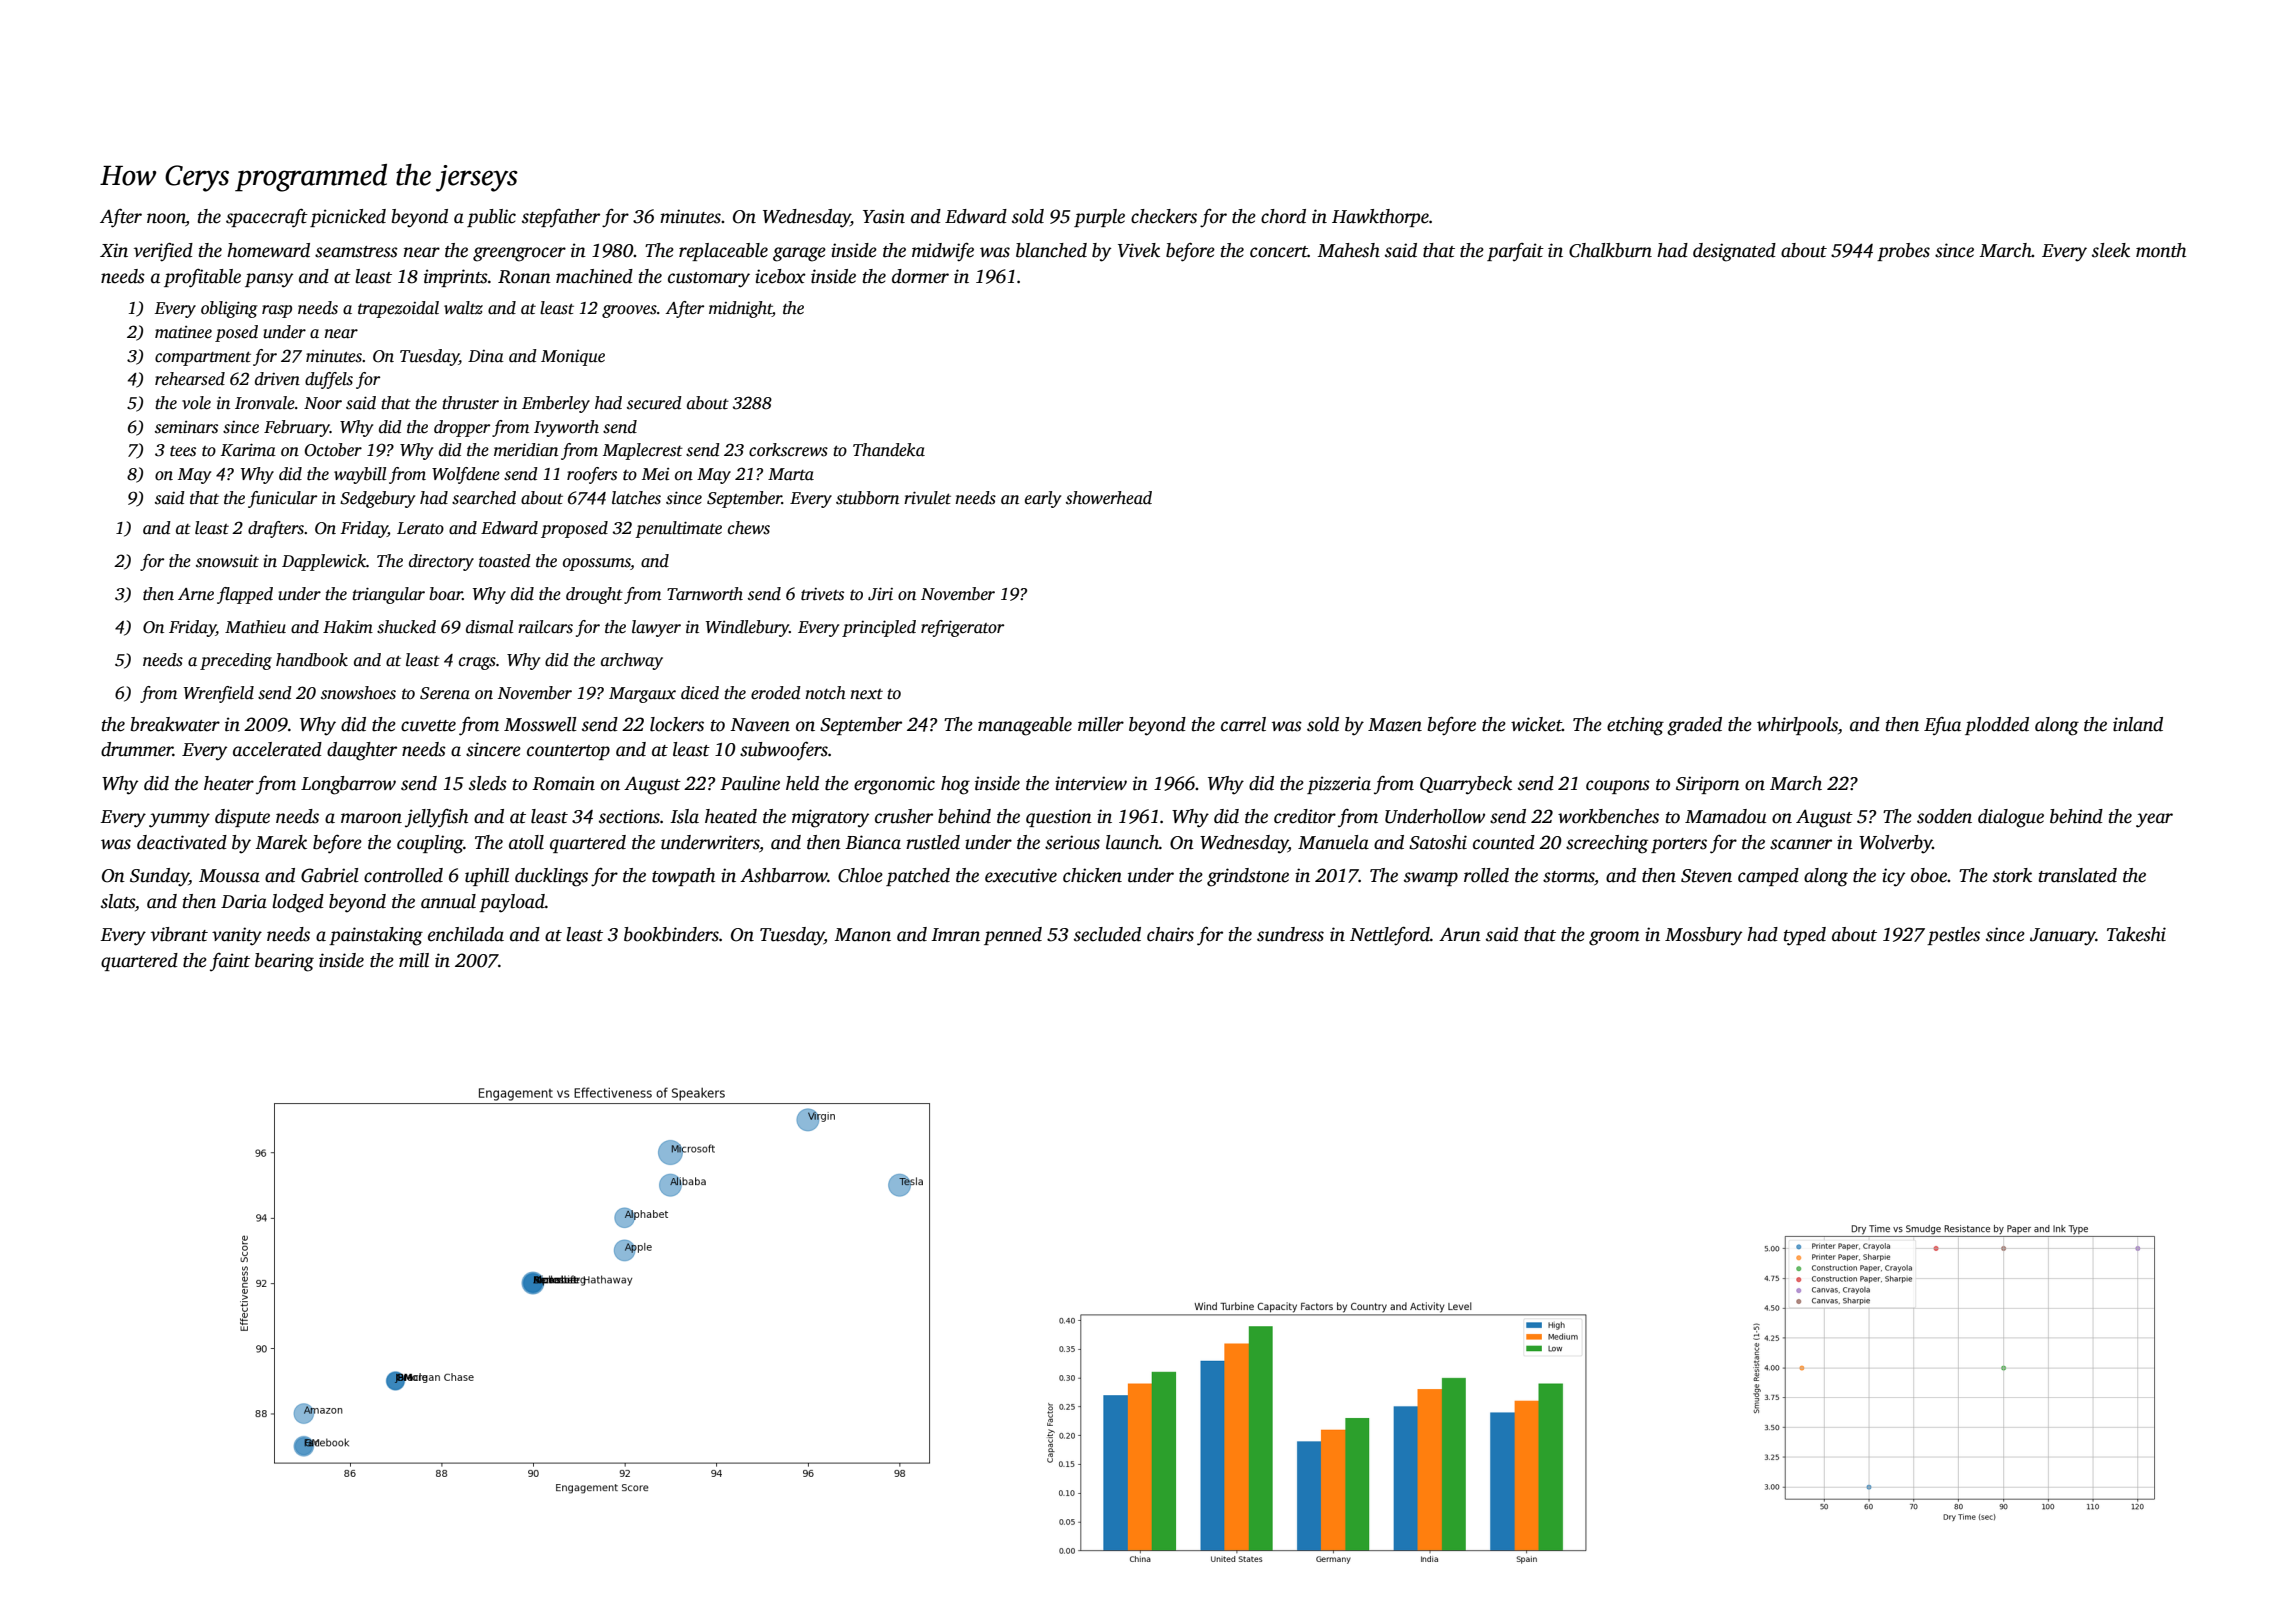  Describe the element at coordinates (1515, 252) in the screenshot. I see `parfait` at that location.
